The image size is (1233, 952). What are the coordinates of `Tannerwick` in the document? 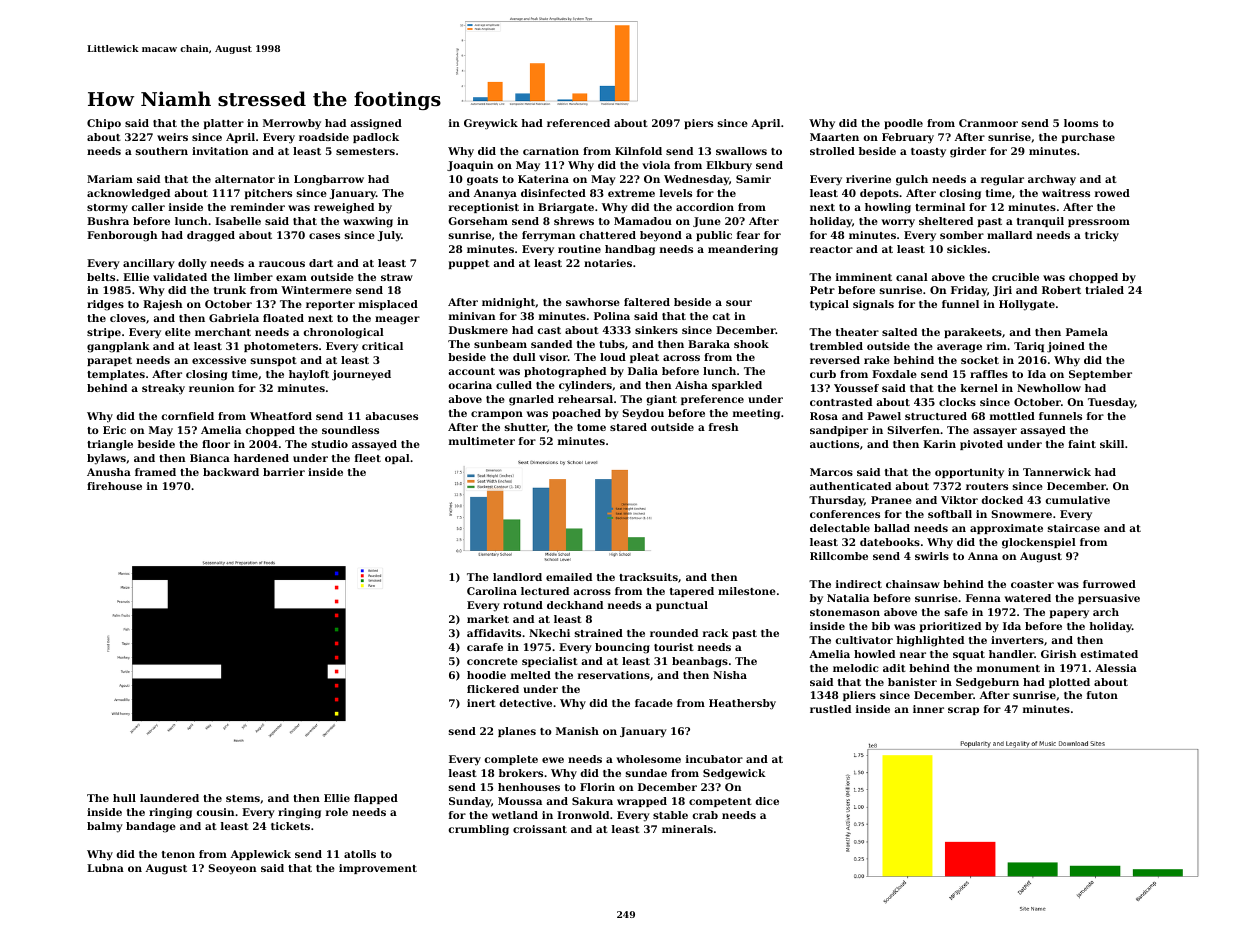 It's located at (1057, 472).
